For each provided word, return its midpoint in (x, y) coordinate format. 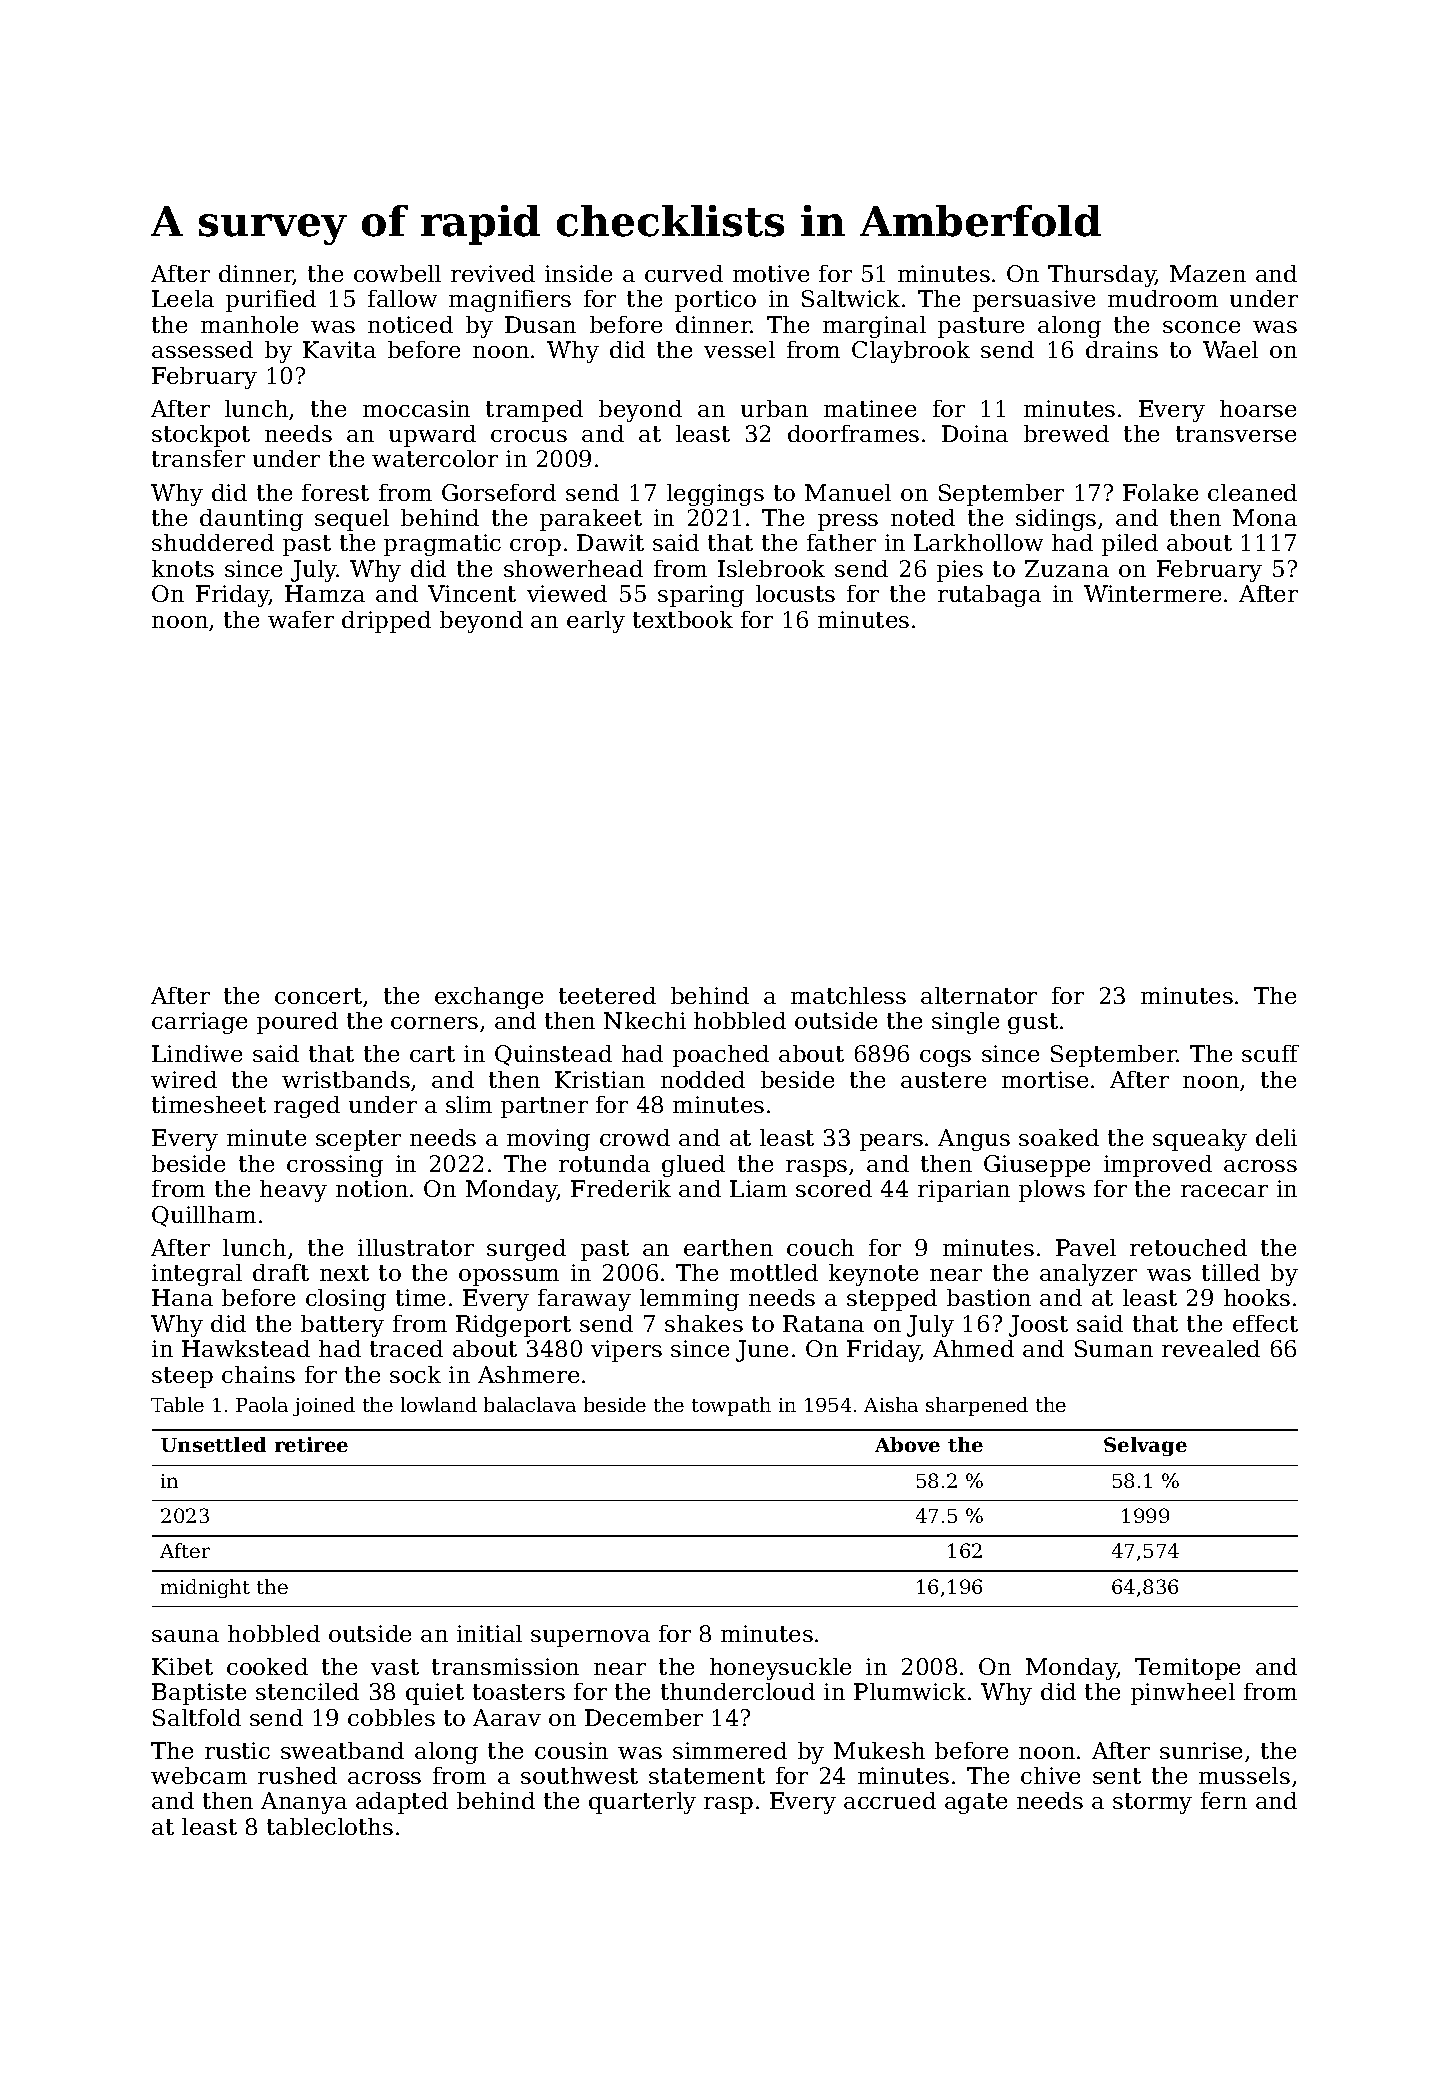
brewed (1066, 433)
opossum (509, 1277)
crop (535, 547)
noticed (410, 324)
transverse (1236, 434)
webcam (199, 1775)
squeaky (1200, 1140)
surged (526, 1250)
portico (715, 301)
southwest (579, 1775)
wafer (301, 619)
